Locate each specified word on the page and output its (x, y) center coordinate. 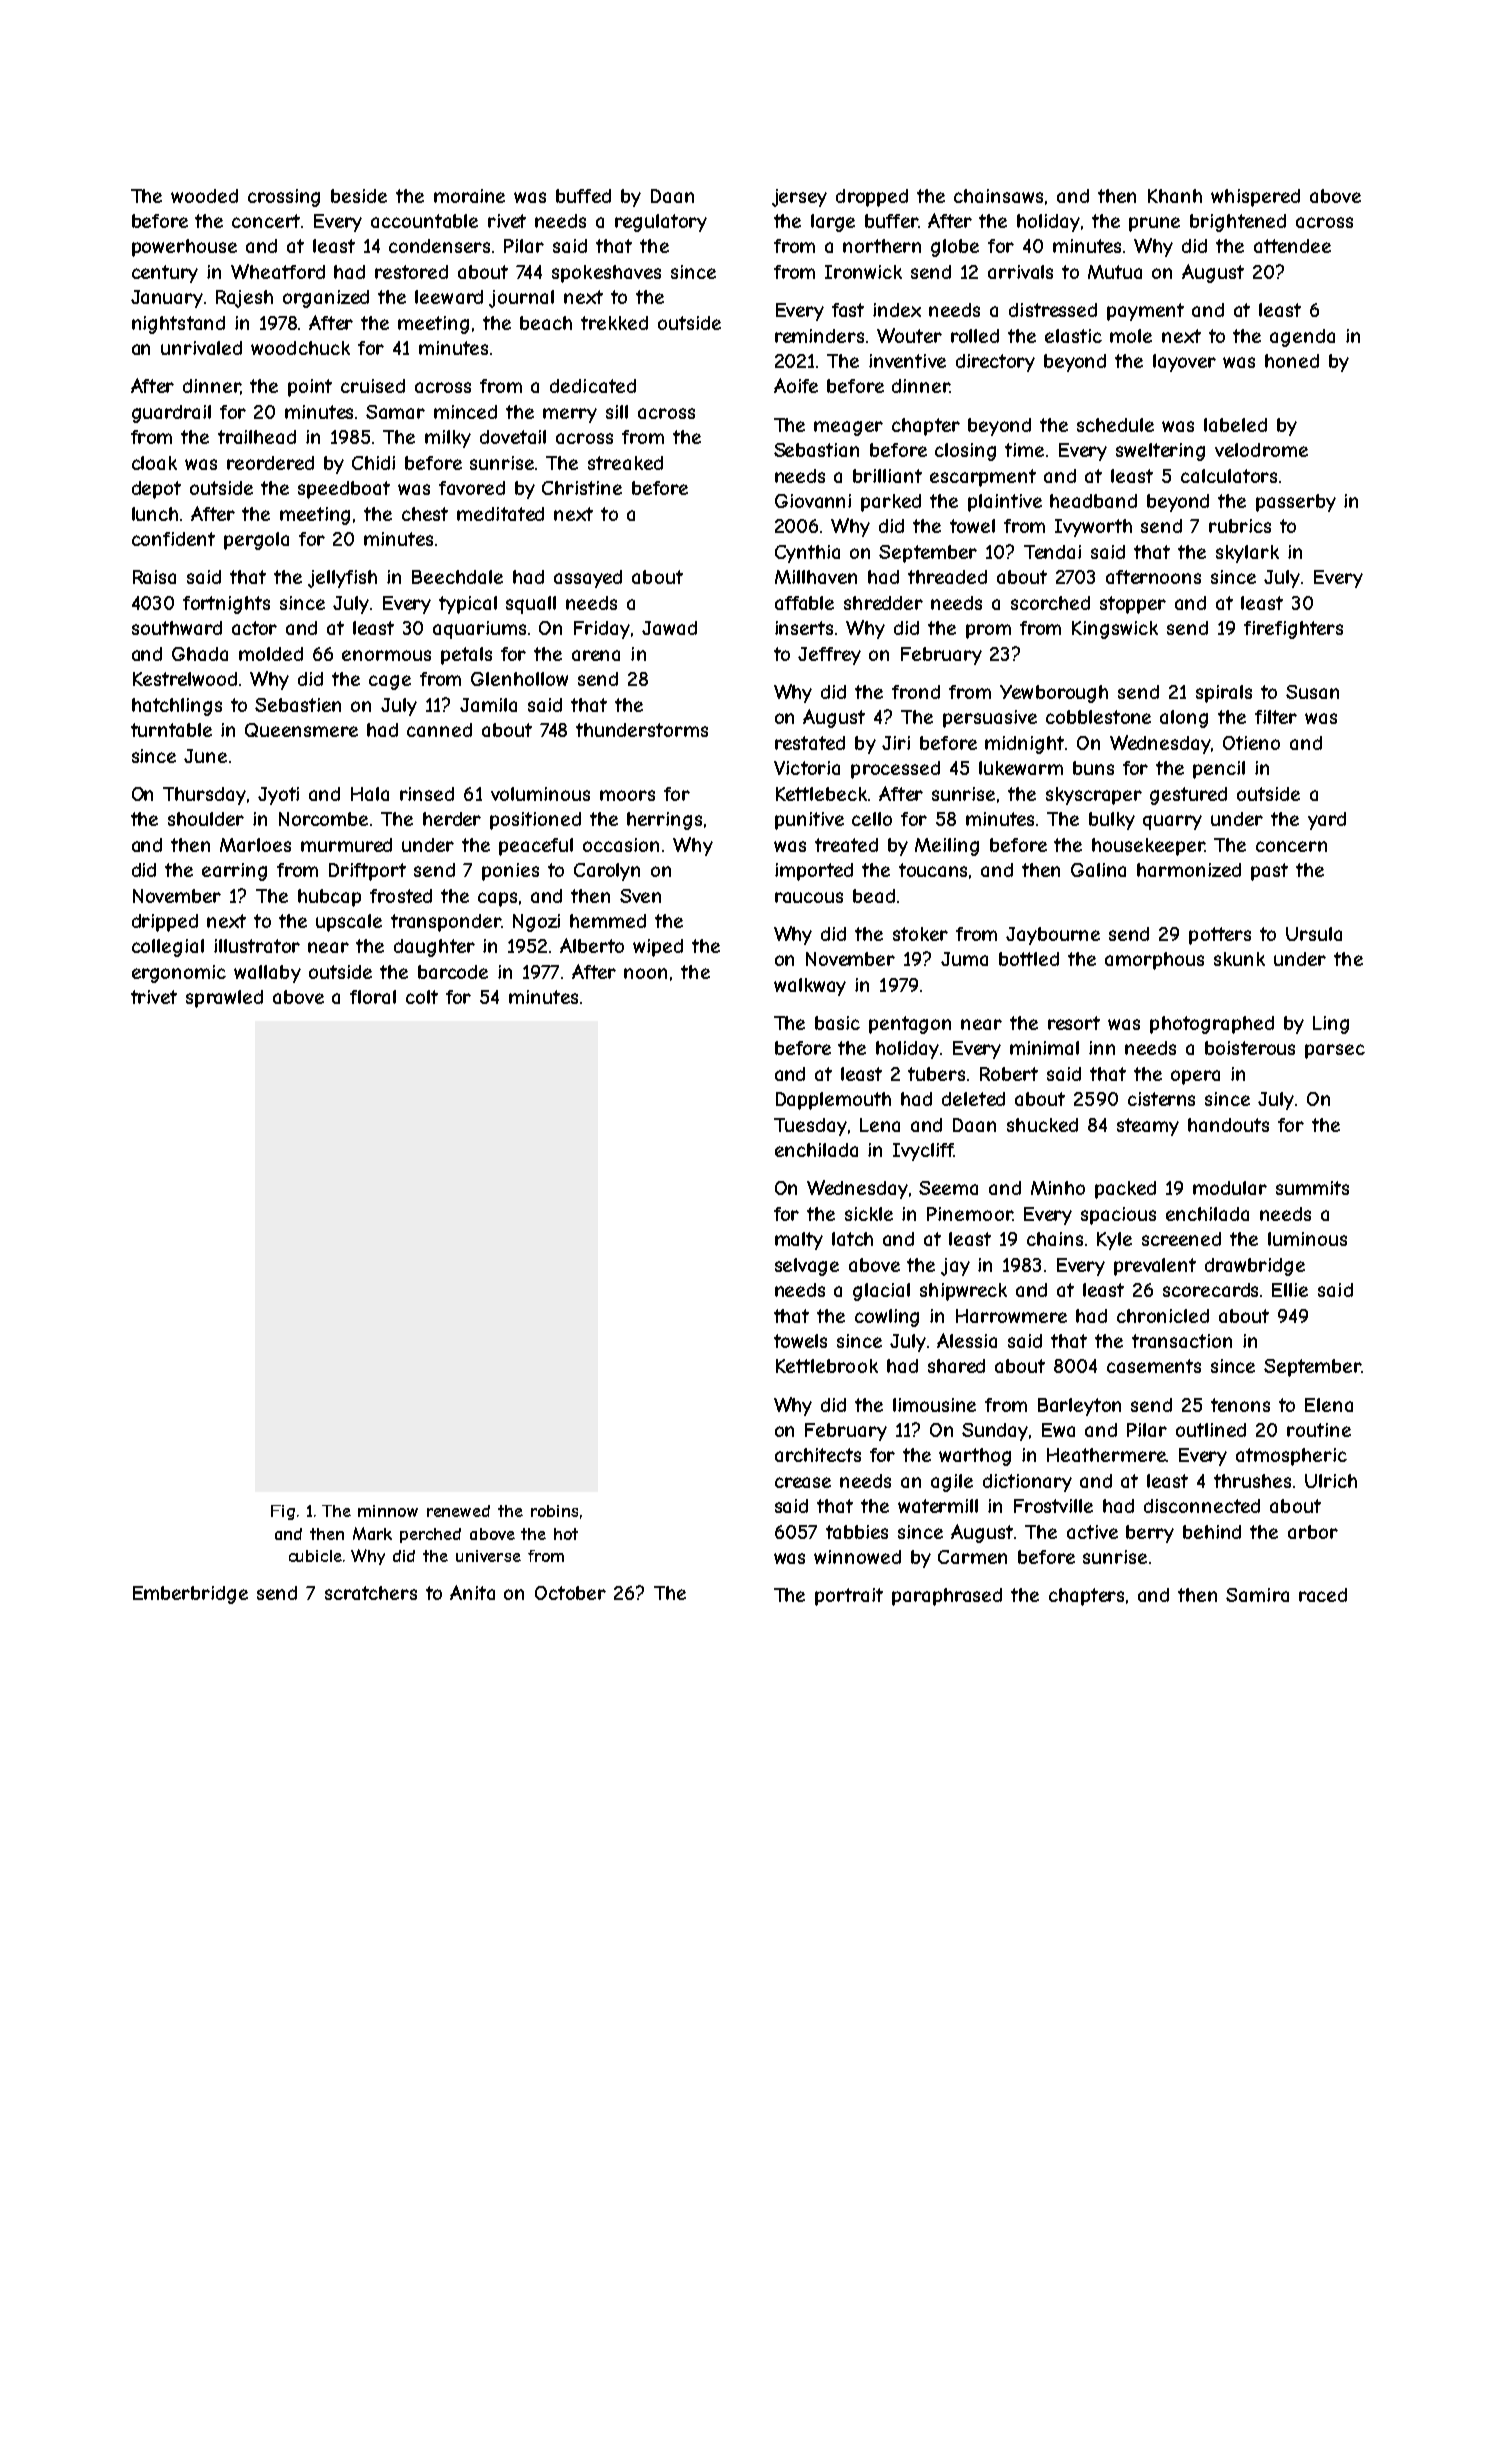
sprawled (224, 999)
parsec (1335, 1051)
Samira (1257, 1595)
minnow (388, 1511)
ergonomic (179, 974)
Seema (948, 1188)
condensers (439, 246)
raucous (809, 897)
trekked (614, 323)
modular (1230, 1188)
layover (1184, 363)
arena (596, 655)
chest (425, 514)
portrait (849, 1597)
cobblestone (1098, 717)
